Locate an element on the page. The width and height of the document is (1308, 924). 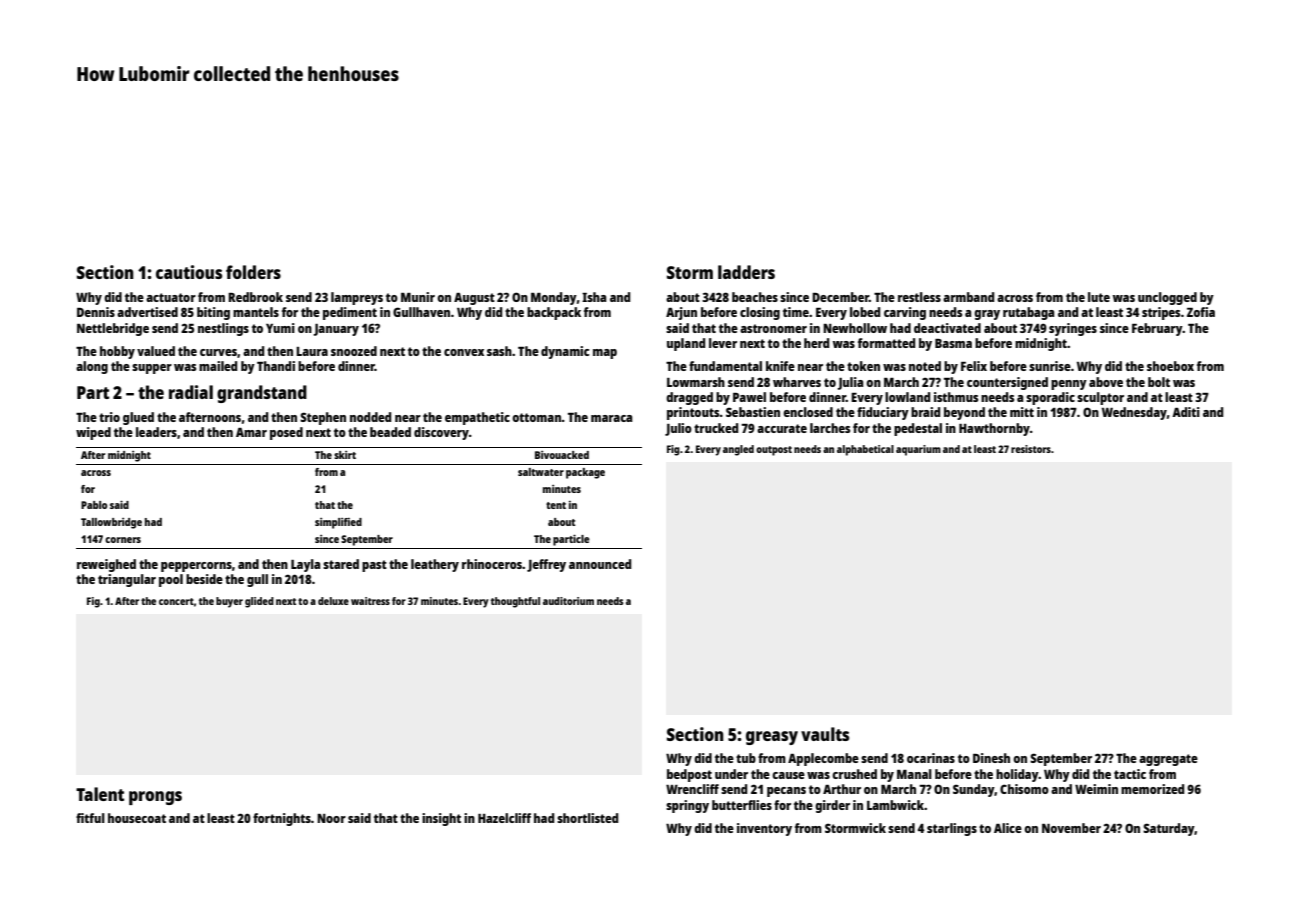
greasy is located at coordinates (772, 738).
